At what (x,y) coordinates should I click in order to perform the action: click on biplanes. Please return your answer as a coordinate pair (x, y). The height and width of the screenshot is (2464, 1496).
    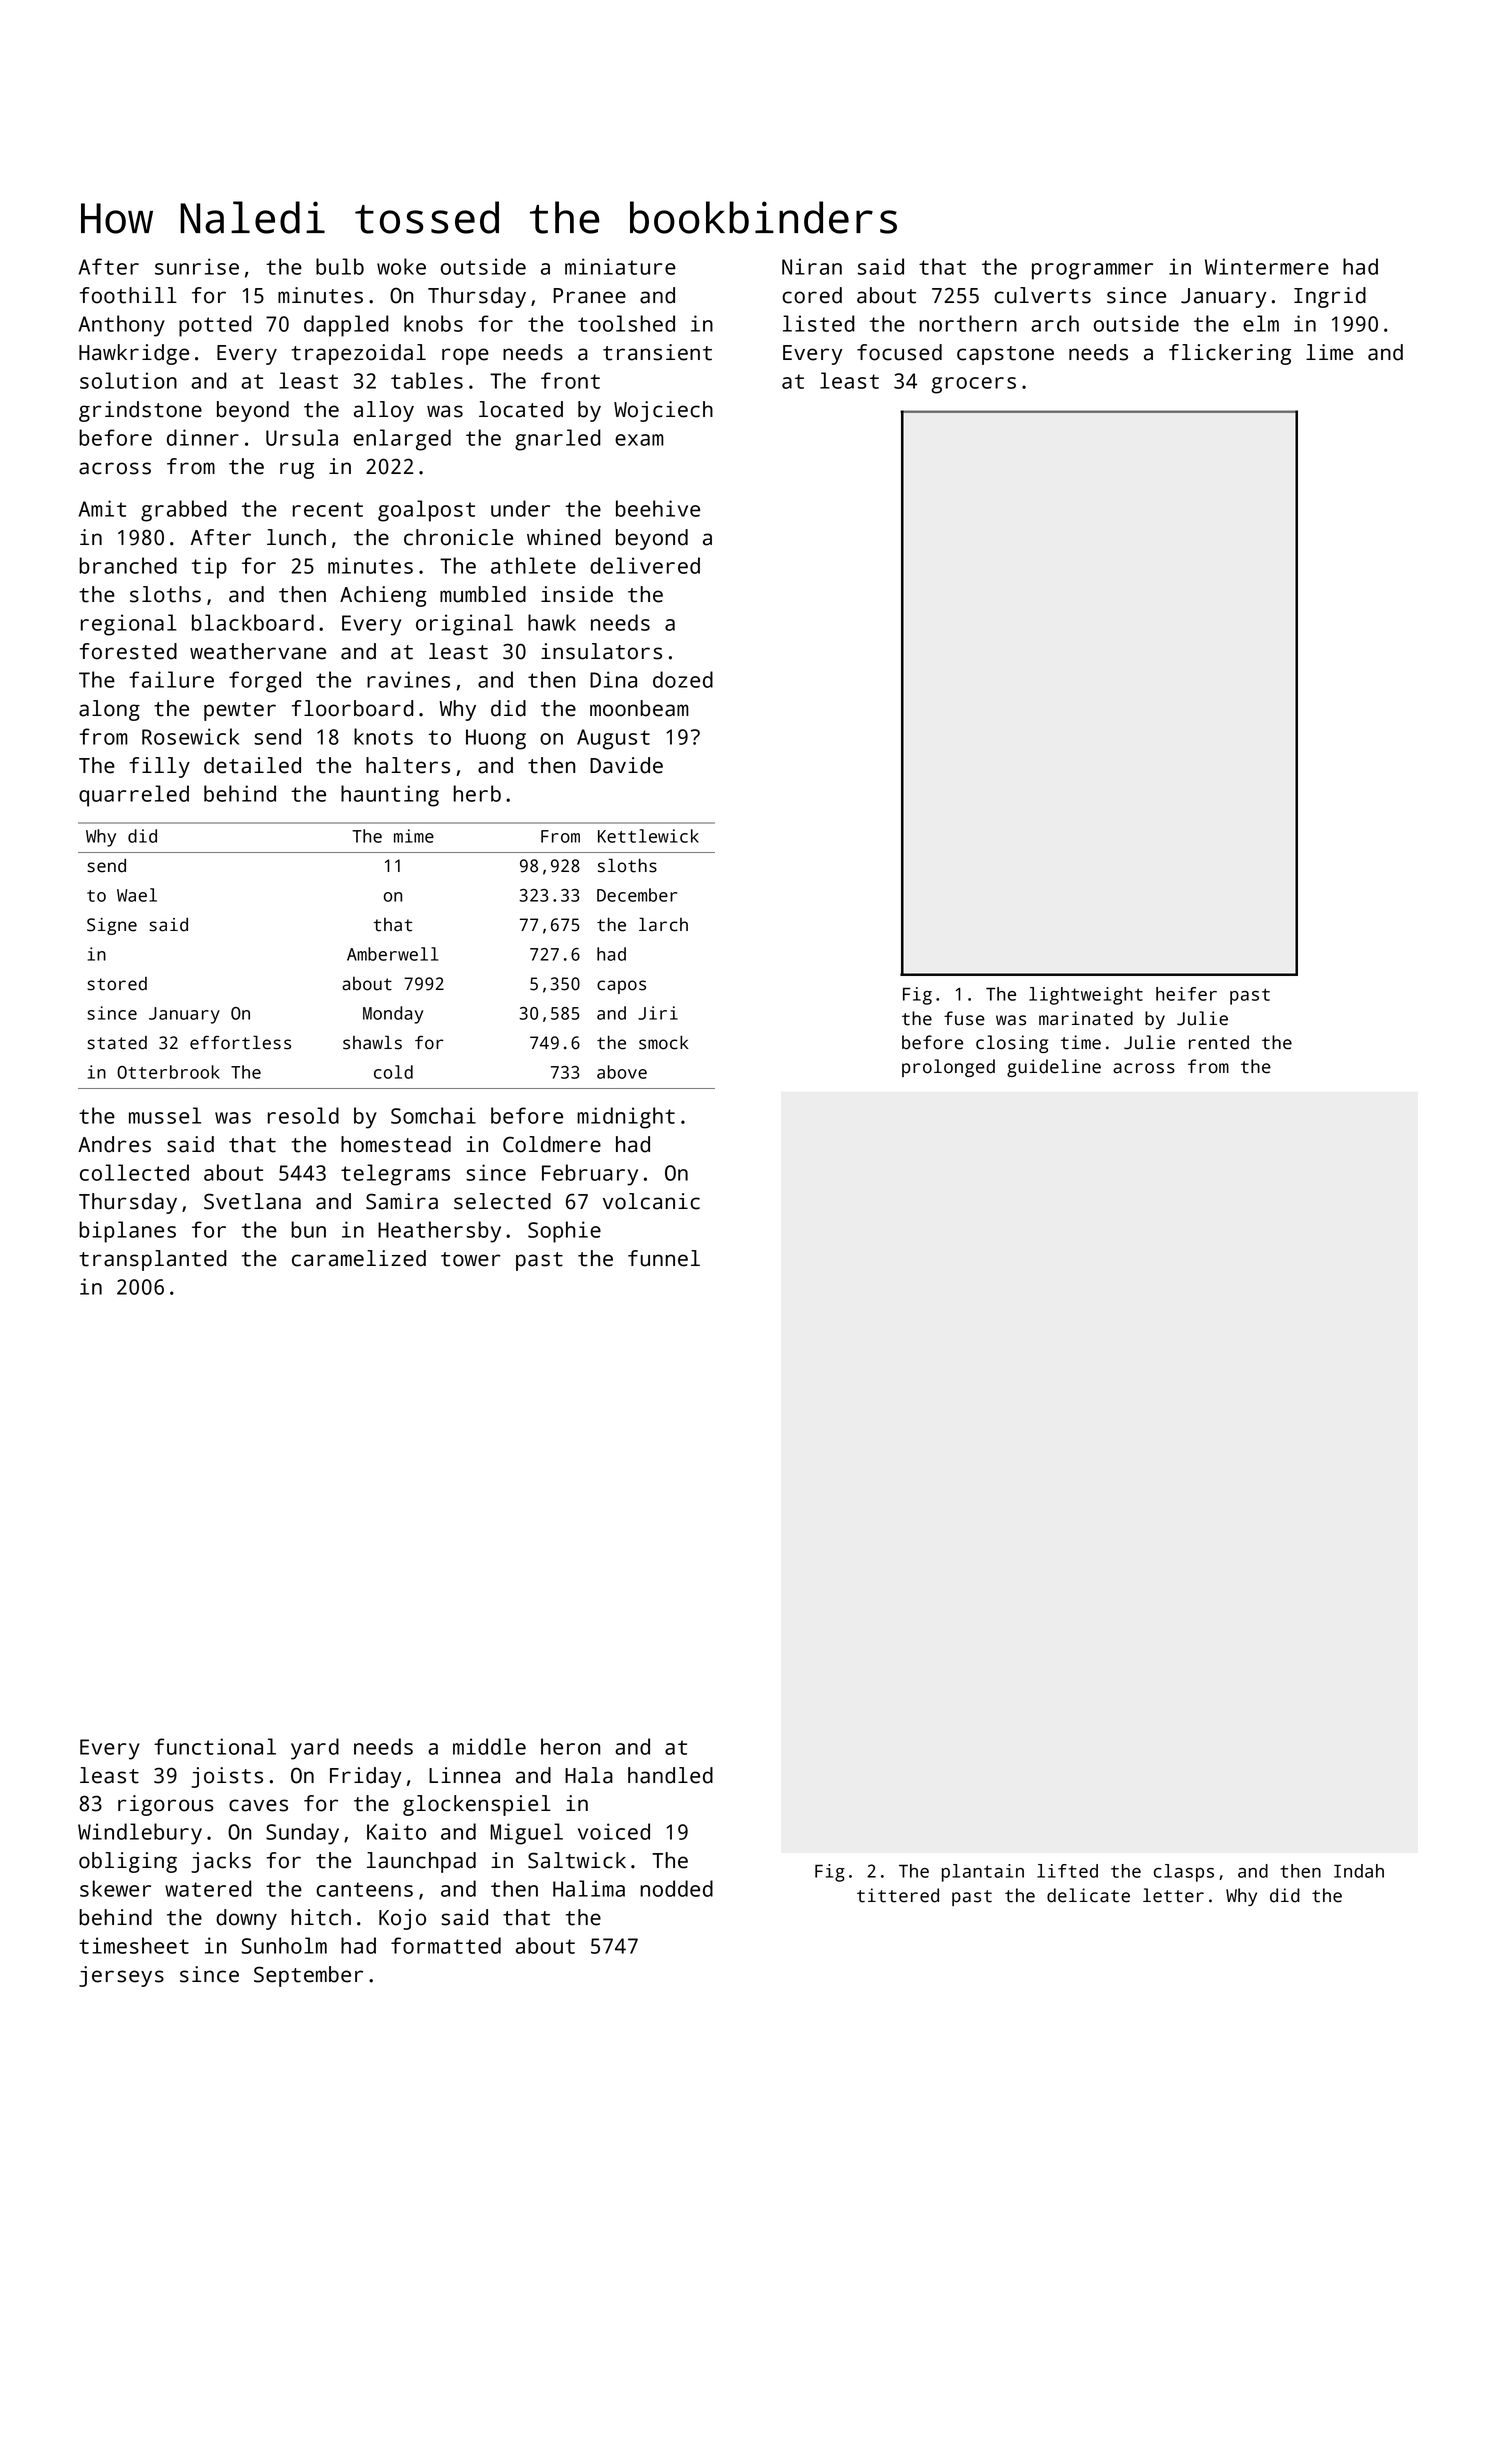
    Looking at the image, I should click on (127, 1232).
